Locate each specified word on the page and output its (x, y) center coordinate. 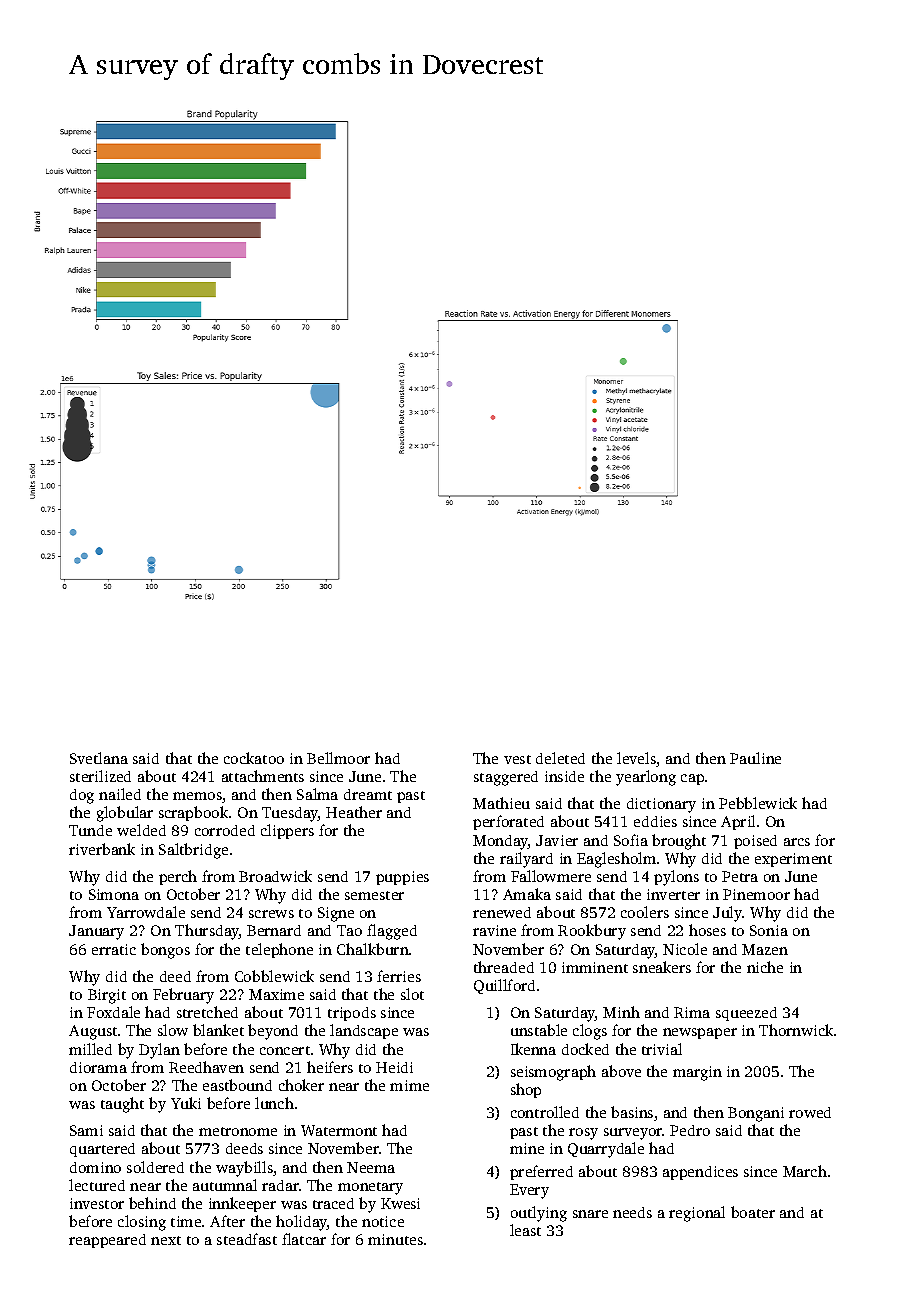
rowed (810, 1112)
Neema (371, 1167)
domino (95, 1167)
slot (412, 994)
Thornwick (796, 1030)
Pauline (755, 758)
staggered (506, 778)
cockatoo (254, 758)
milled (90, 1049)
